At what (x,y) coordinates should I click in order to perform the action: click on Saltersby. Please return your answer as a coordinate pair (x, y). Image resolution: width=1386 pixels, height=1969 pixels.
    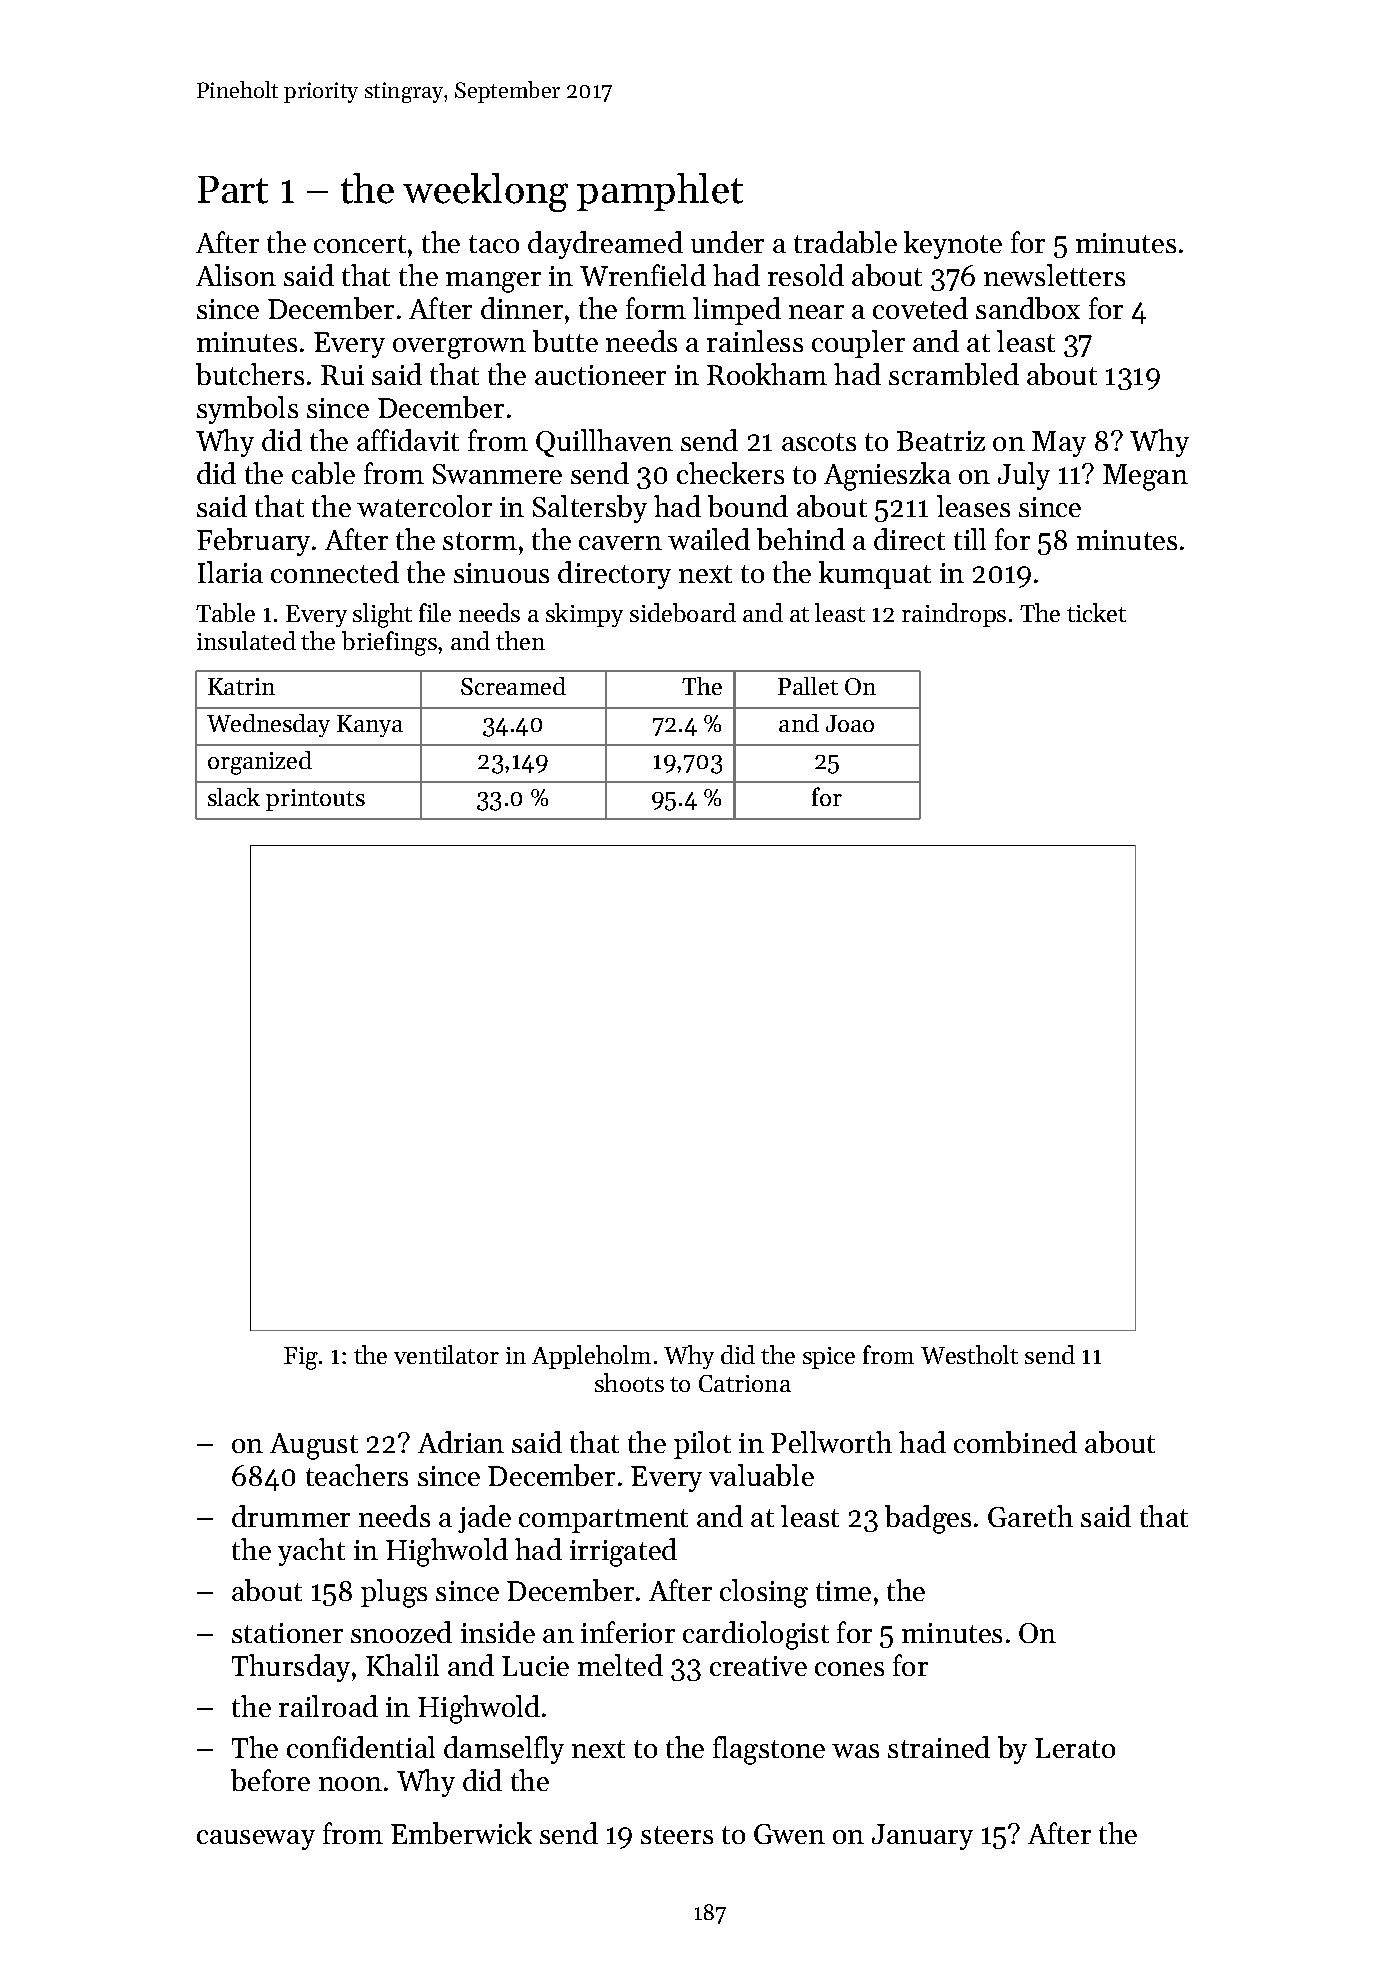
    Looking at the image, I should click on (590, 509).
